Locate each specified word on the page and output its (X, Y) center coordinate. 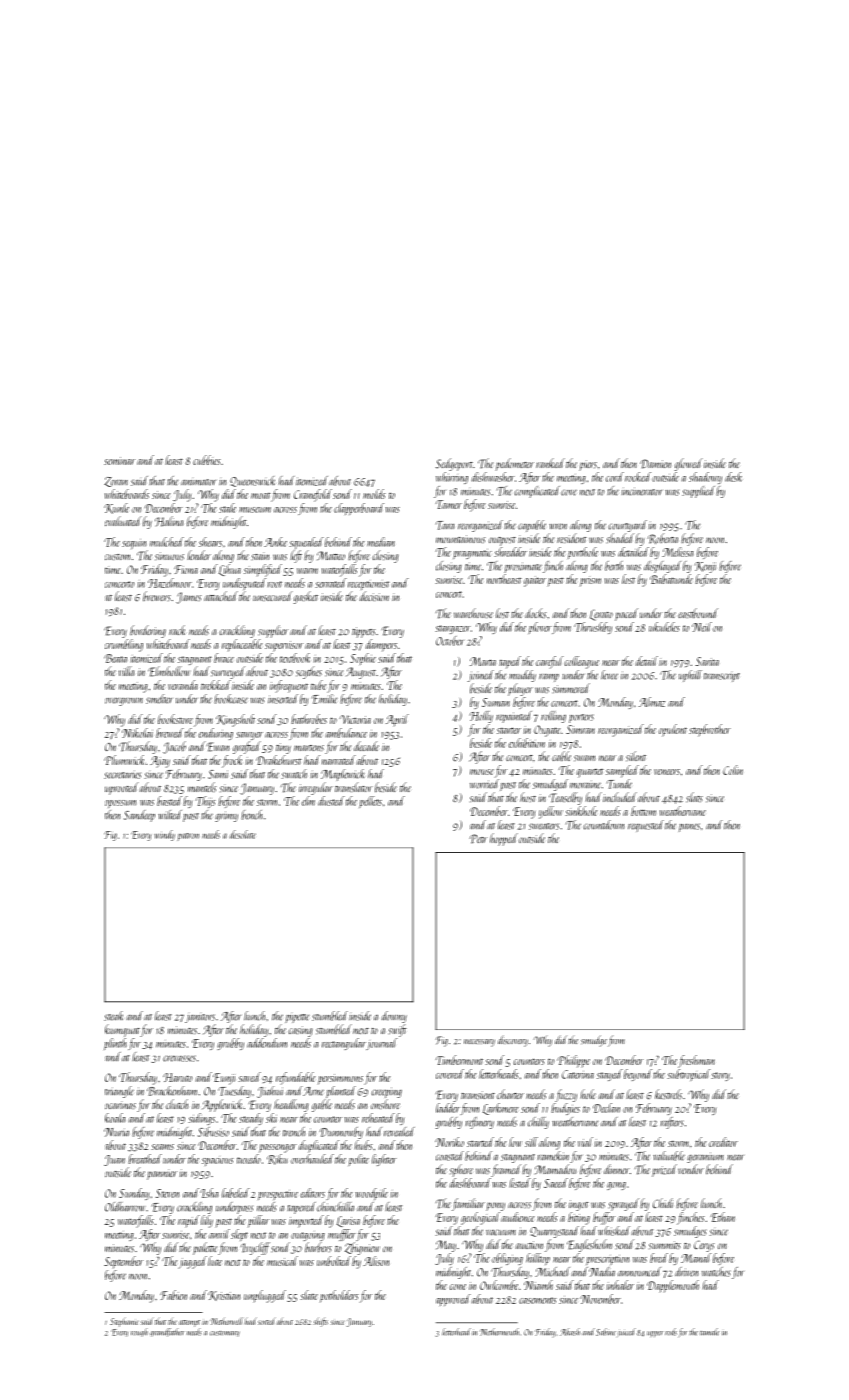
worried (484, 784)
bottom (643, 811)
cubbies (207, 460)
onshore (385, 1104)
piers (588, 465)
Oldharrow (125, 1207)
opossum (120, 804)
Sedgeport (454, 464)
